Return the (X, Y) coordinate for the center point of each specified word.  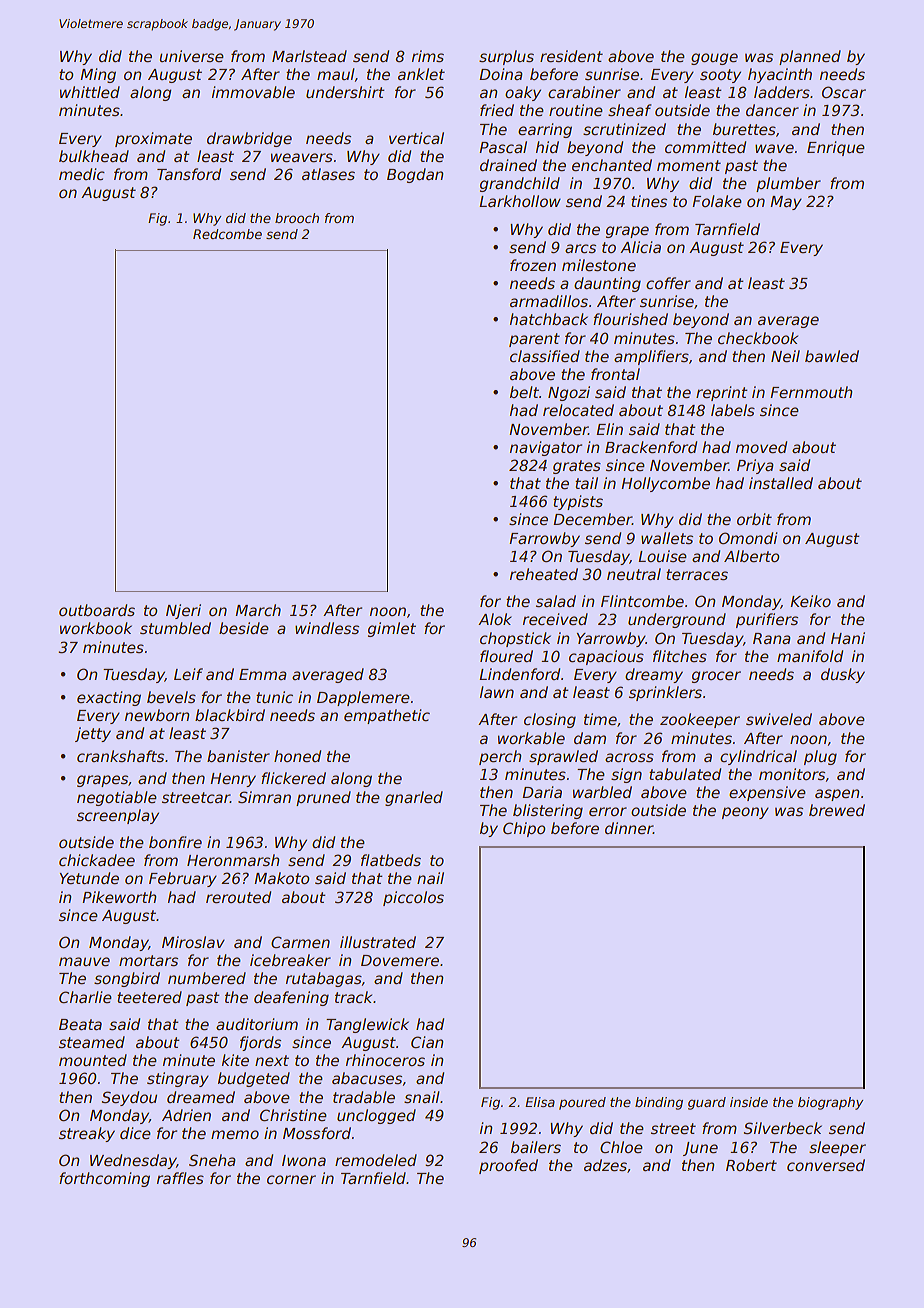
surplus (506, 57)
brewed (837, 810)
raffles (180, 1178)
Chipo (524, 829)
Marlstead (309, 56)
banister (238, 756)
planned (810, 57)
